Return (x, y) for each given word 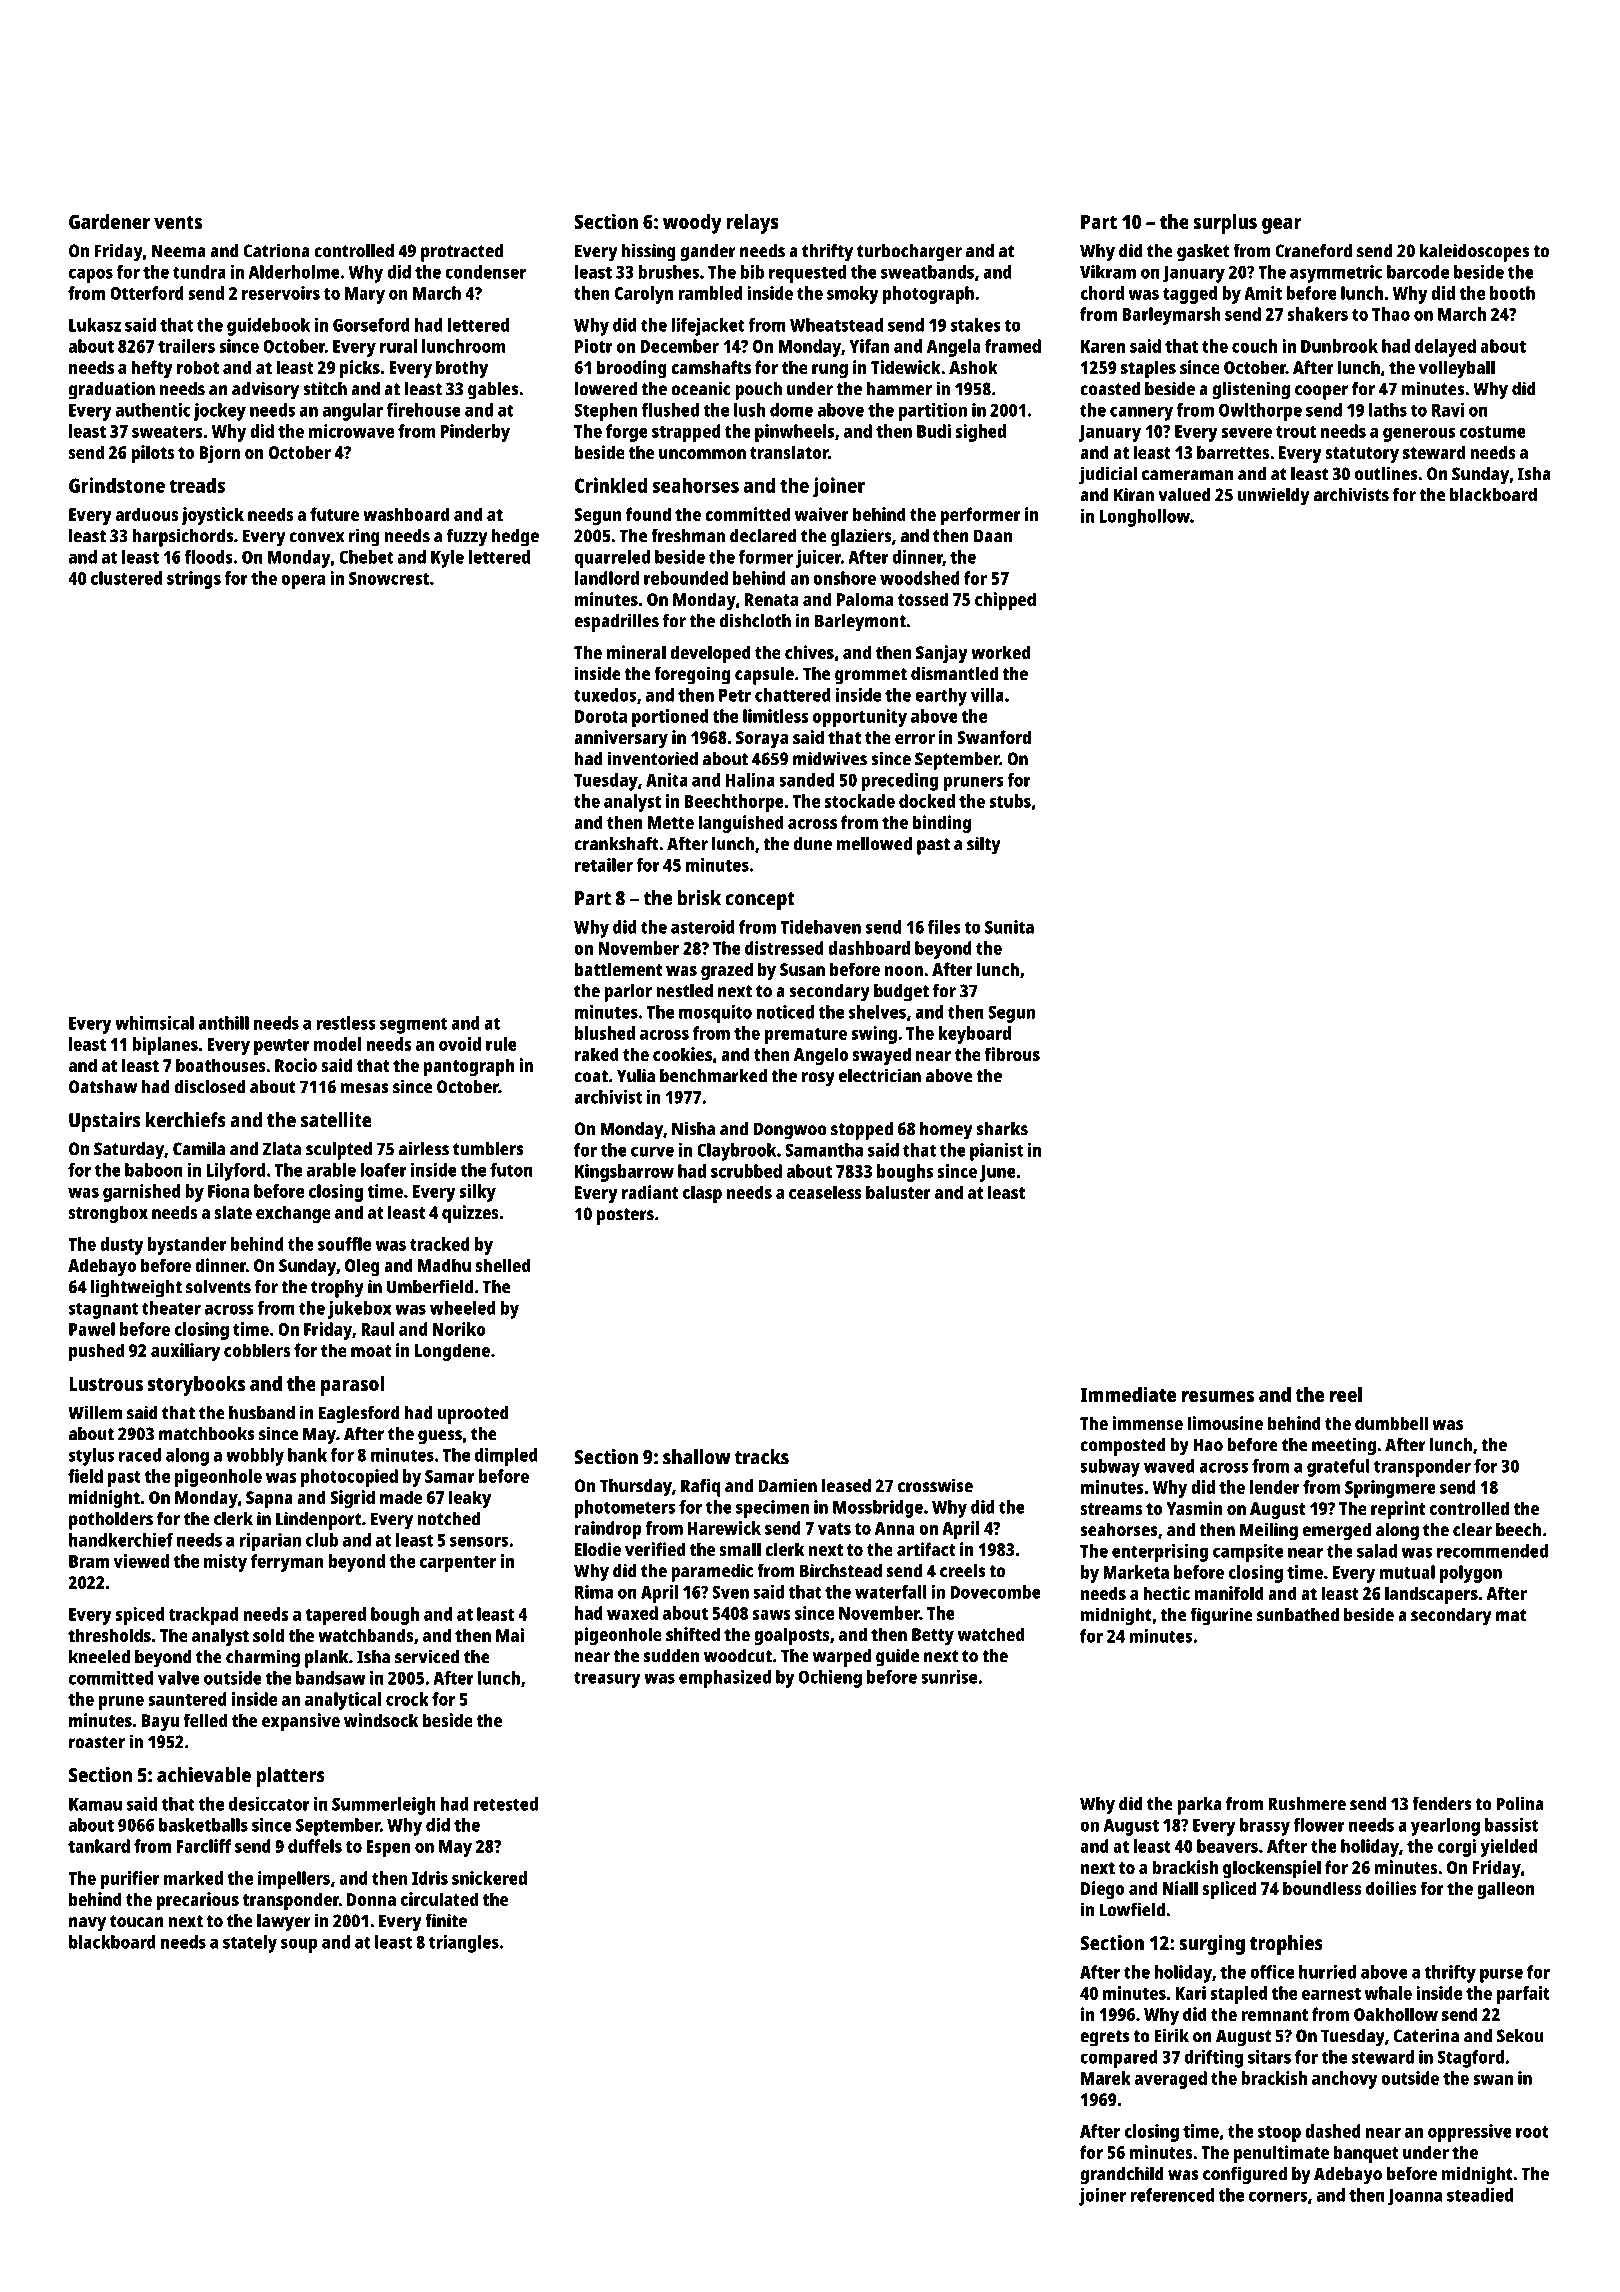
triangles (464, 1944)
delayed (1445, 348)
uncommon (702, 454)
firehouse (424, 410)
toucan (137, 1921)
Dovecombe (995, 1592)
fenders (1441, 1803)
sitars (1269, 2057)
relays (752, 224)
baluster (898, 1192)
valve (179, 1678)
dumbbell (1391, 1423)
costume (1493, 432)
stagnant (103, 1310)
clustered (126, 578)
